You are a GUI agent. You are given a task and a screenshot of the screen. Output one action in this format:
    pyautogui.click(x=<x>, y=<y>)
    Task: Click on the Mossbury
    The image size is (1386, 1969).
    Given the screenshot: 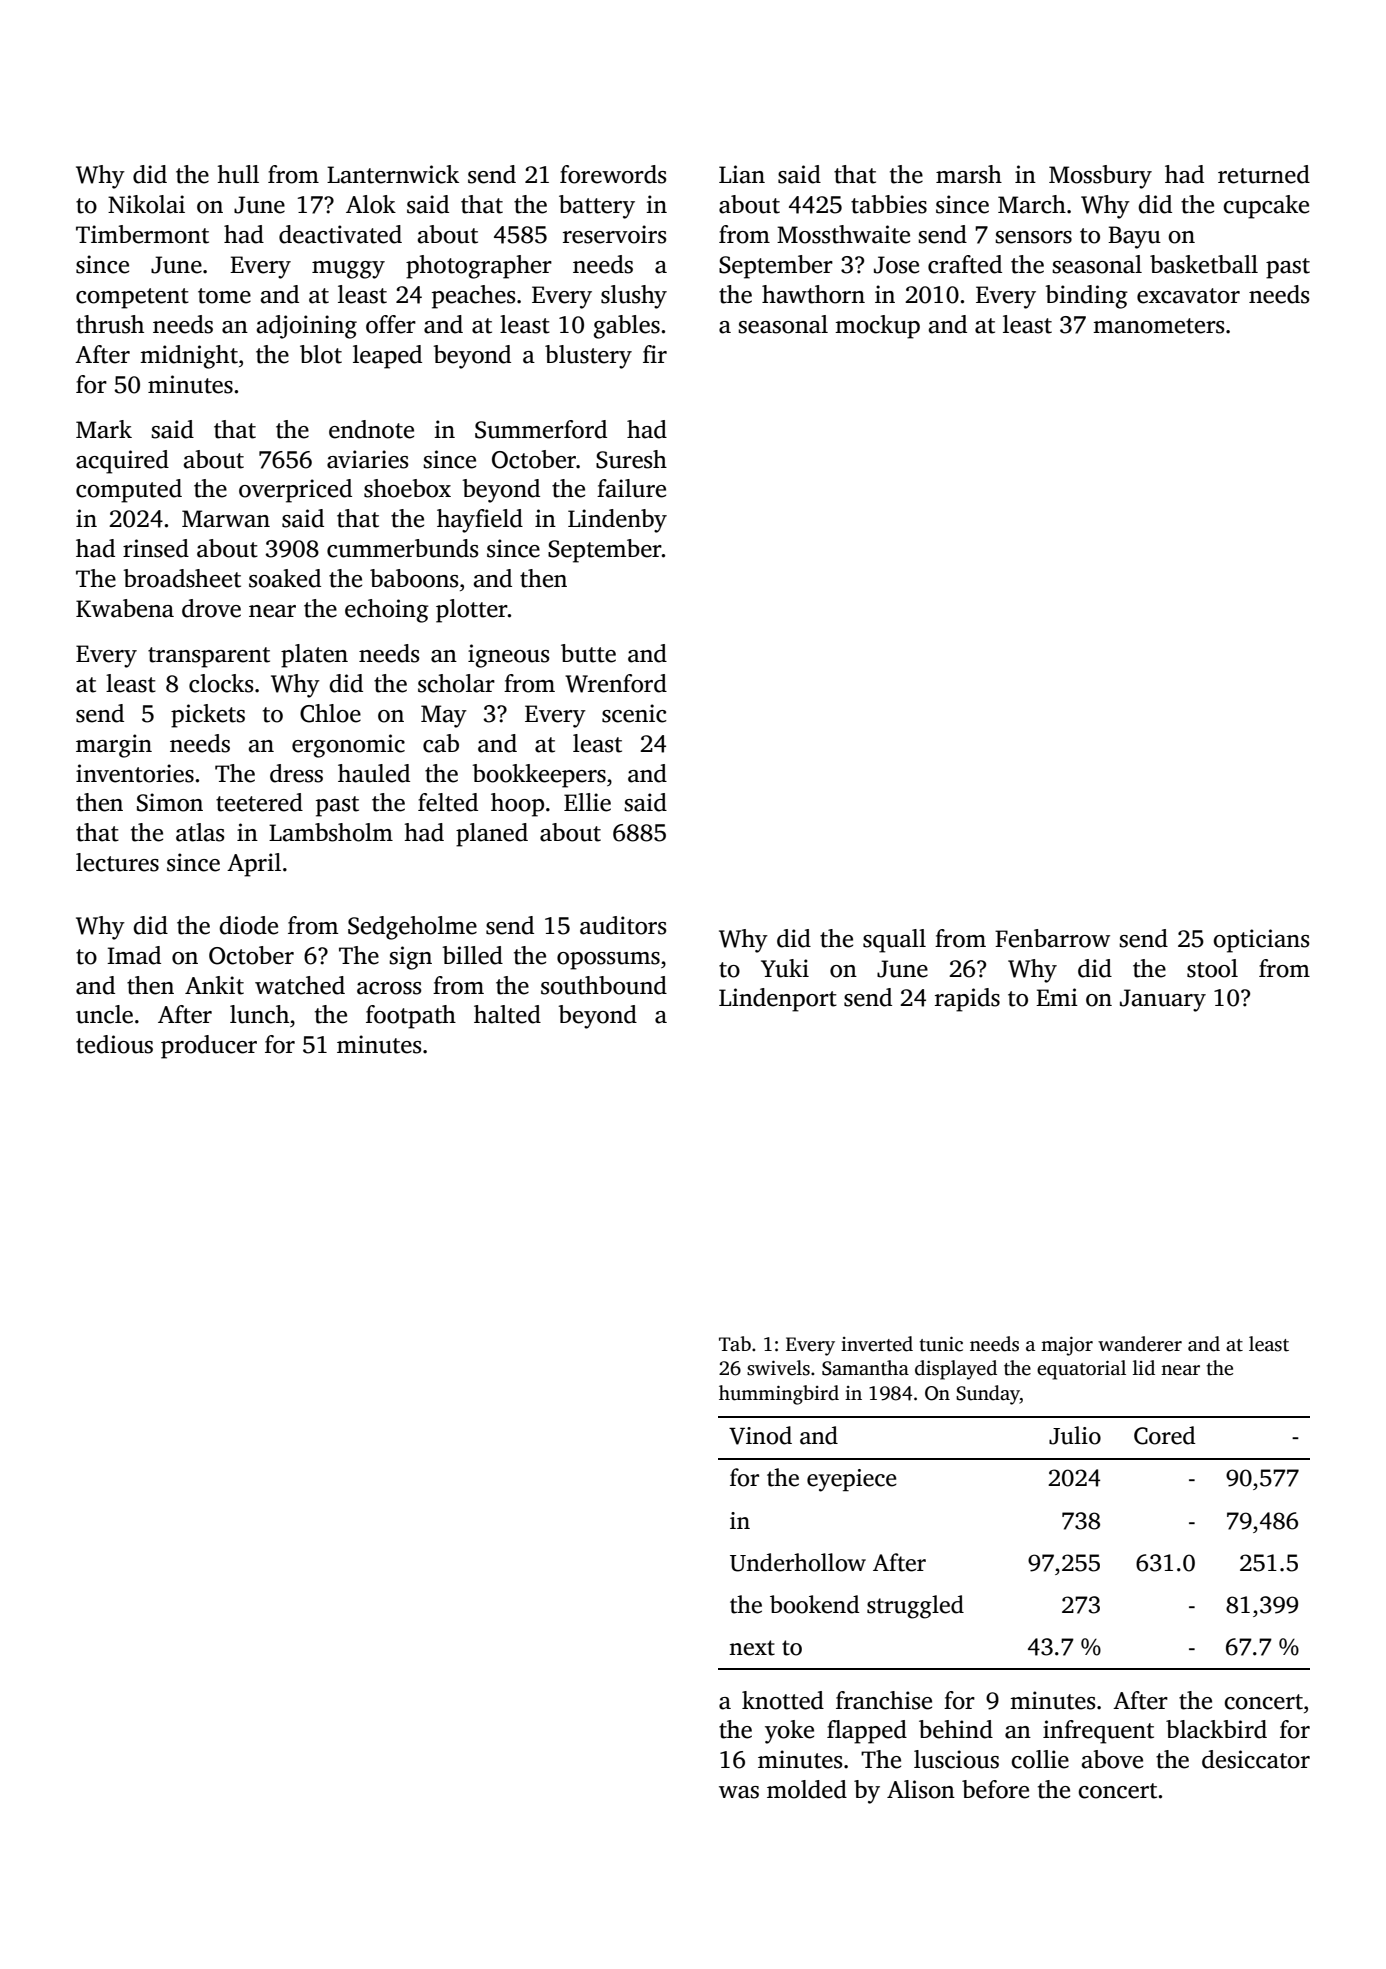 What is the action you would take?
    pyautogui.click(x=1100, y=177)
